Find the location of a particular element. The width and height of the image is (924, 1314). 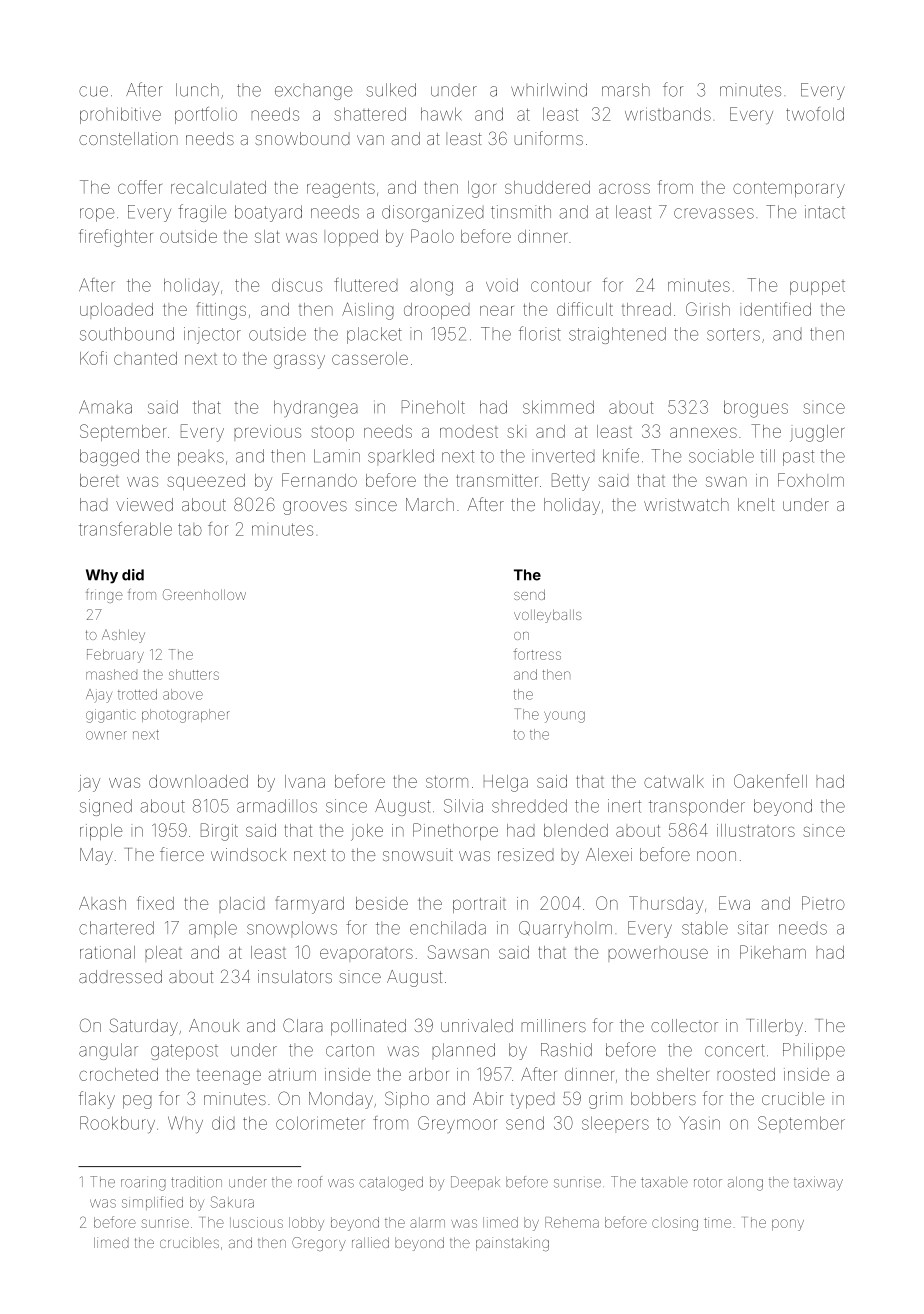

sulked is located at coordinates (391, 90).
